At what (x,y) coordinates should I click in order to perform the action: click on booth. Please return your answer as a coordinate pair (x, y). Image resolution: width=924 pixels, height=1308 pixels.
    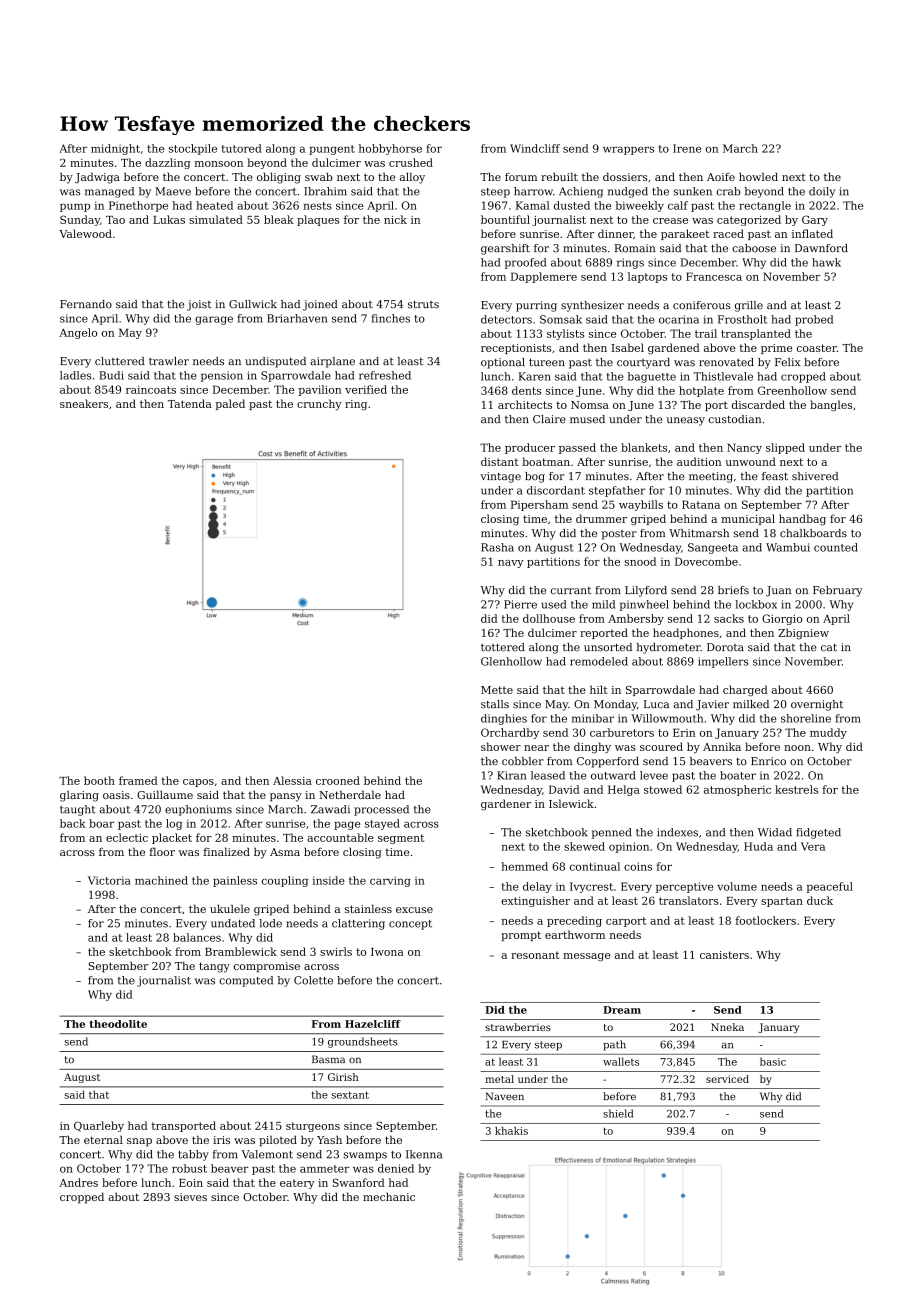
    Looking at the image, I should click on (99, 780).
